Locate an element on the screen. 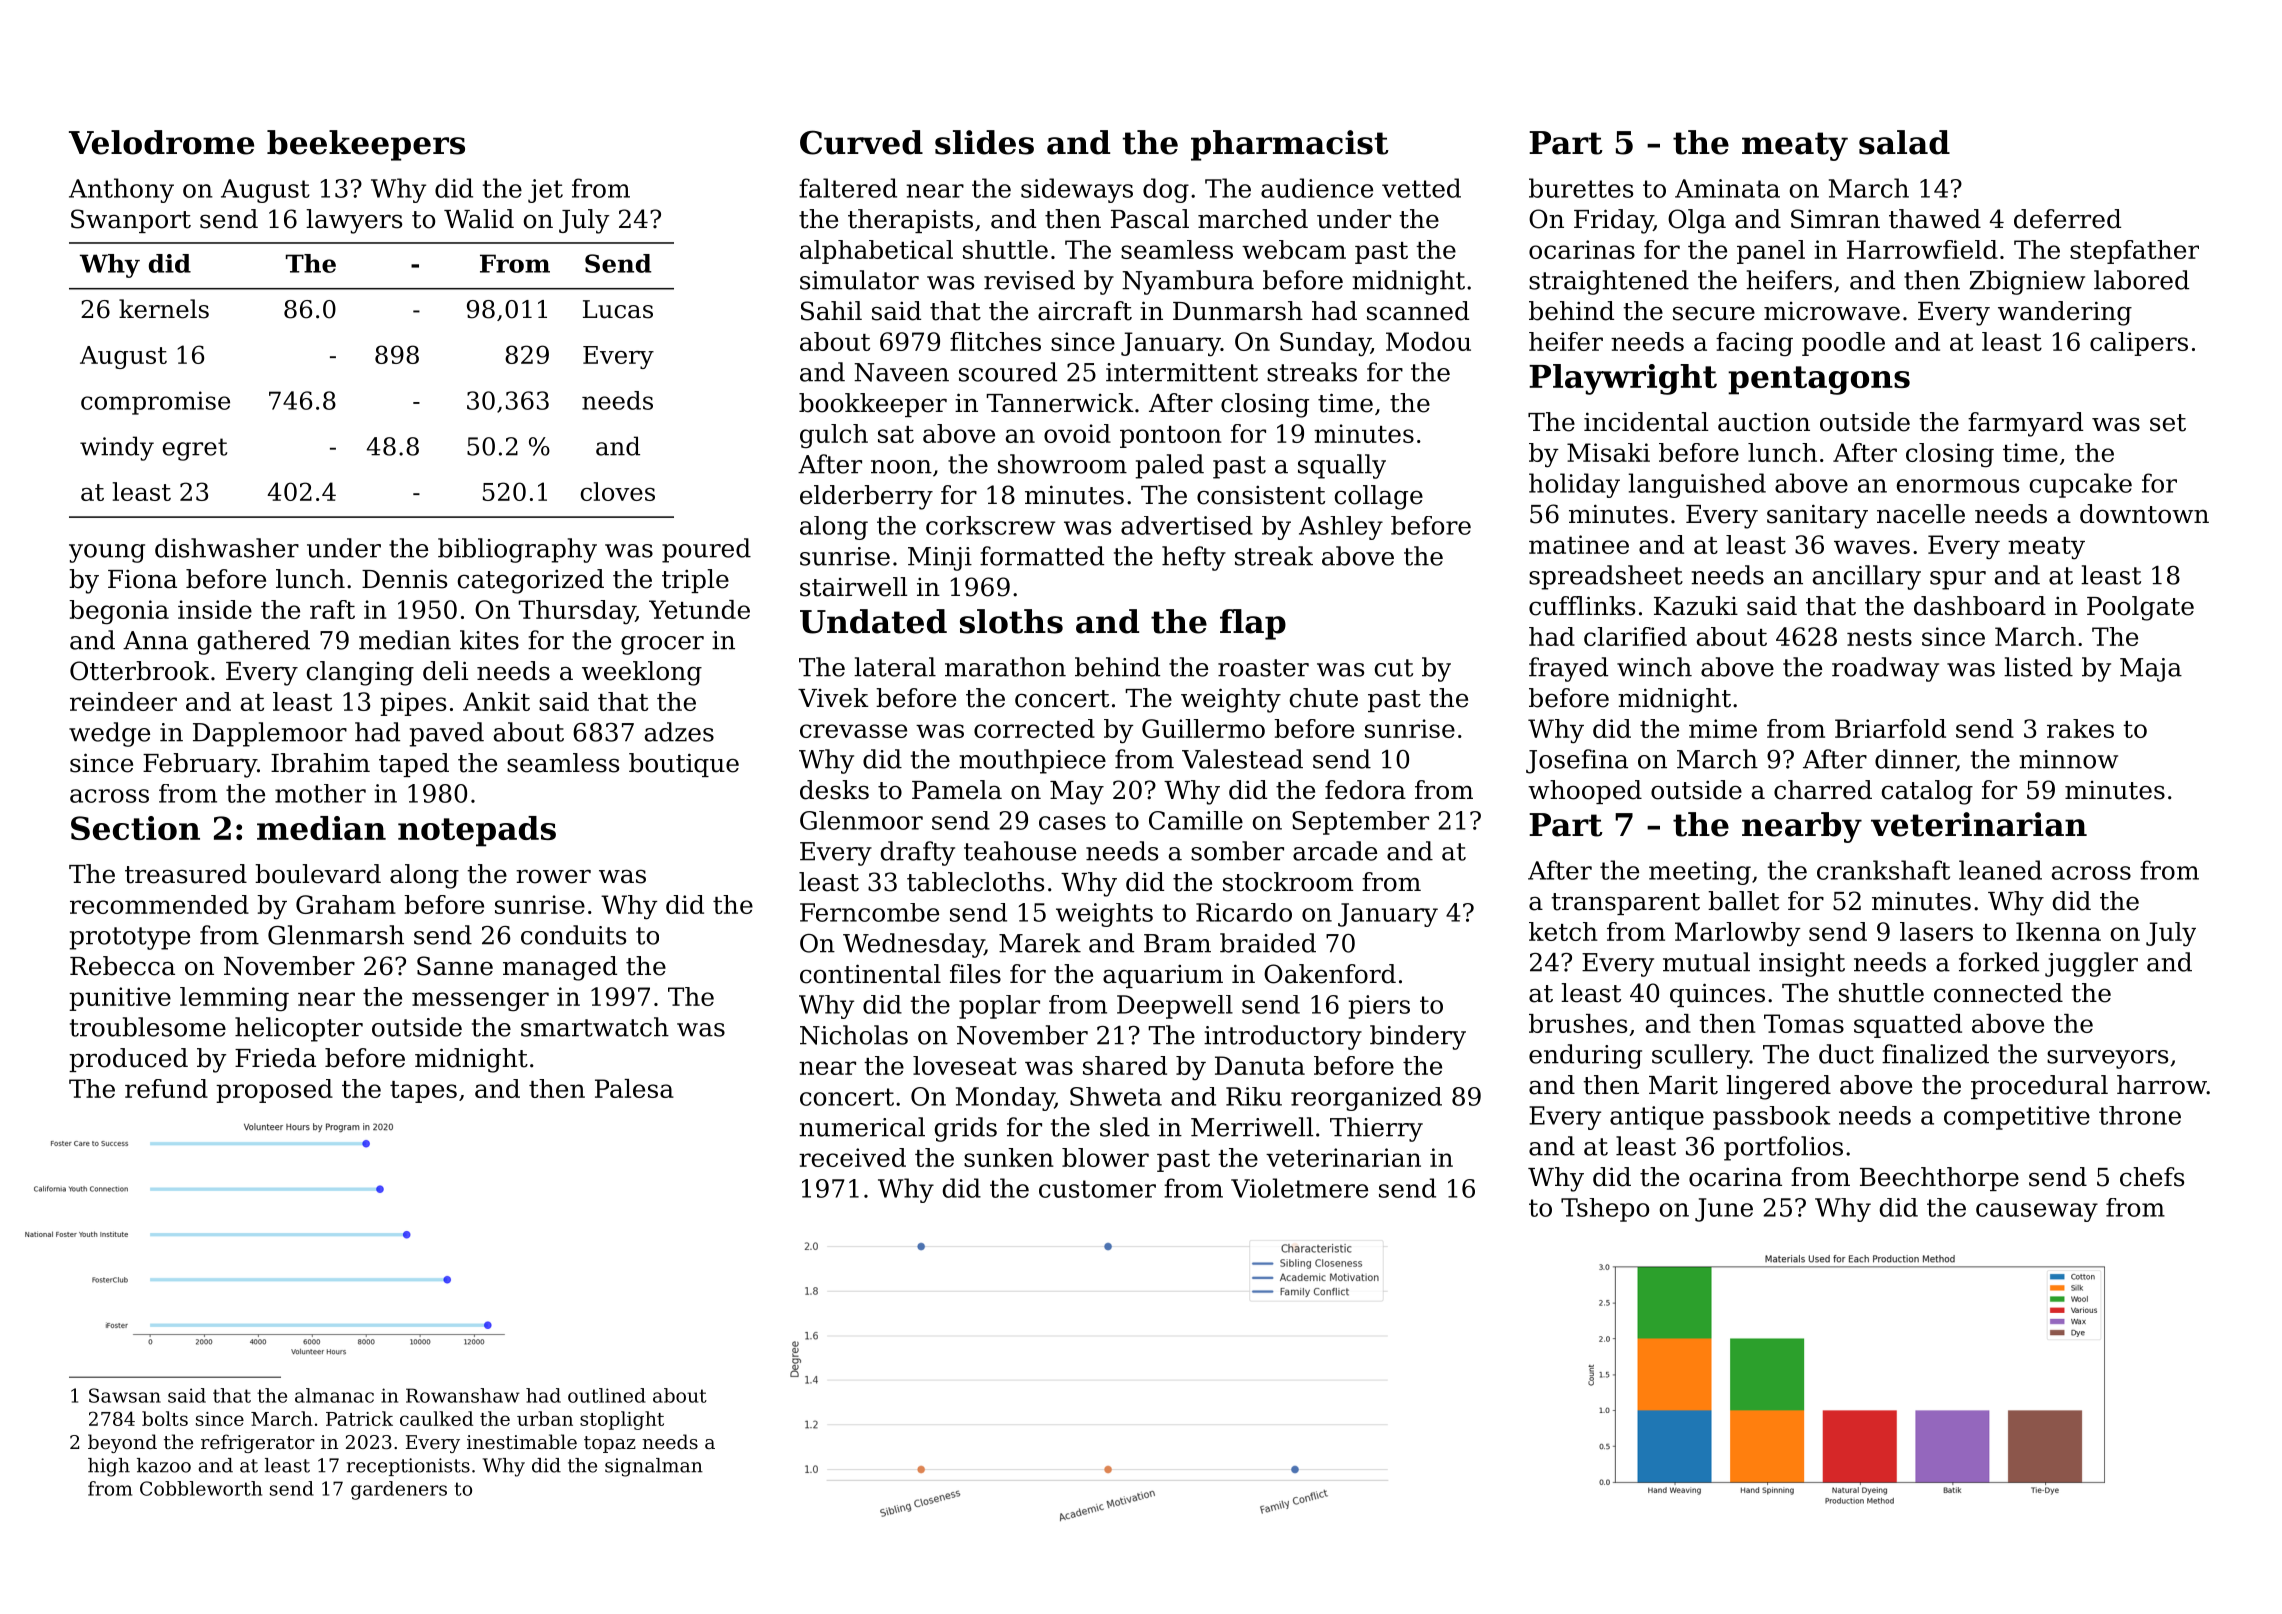  salad is located at coordinates (1904, 142).
